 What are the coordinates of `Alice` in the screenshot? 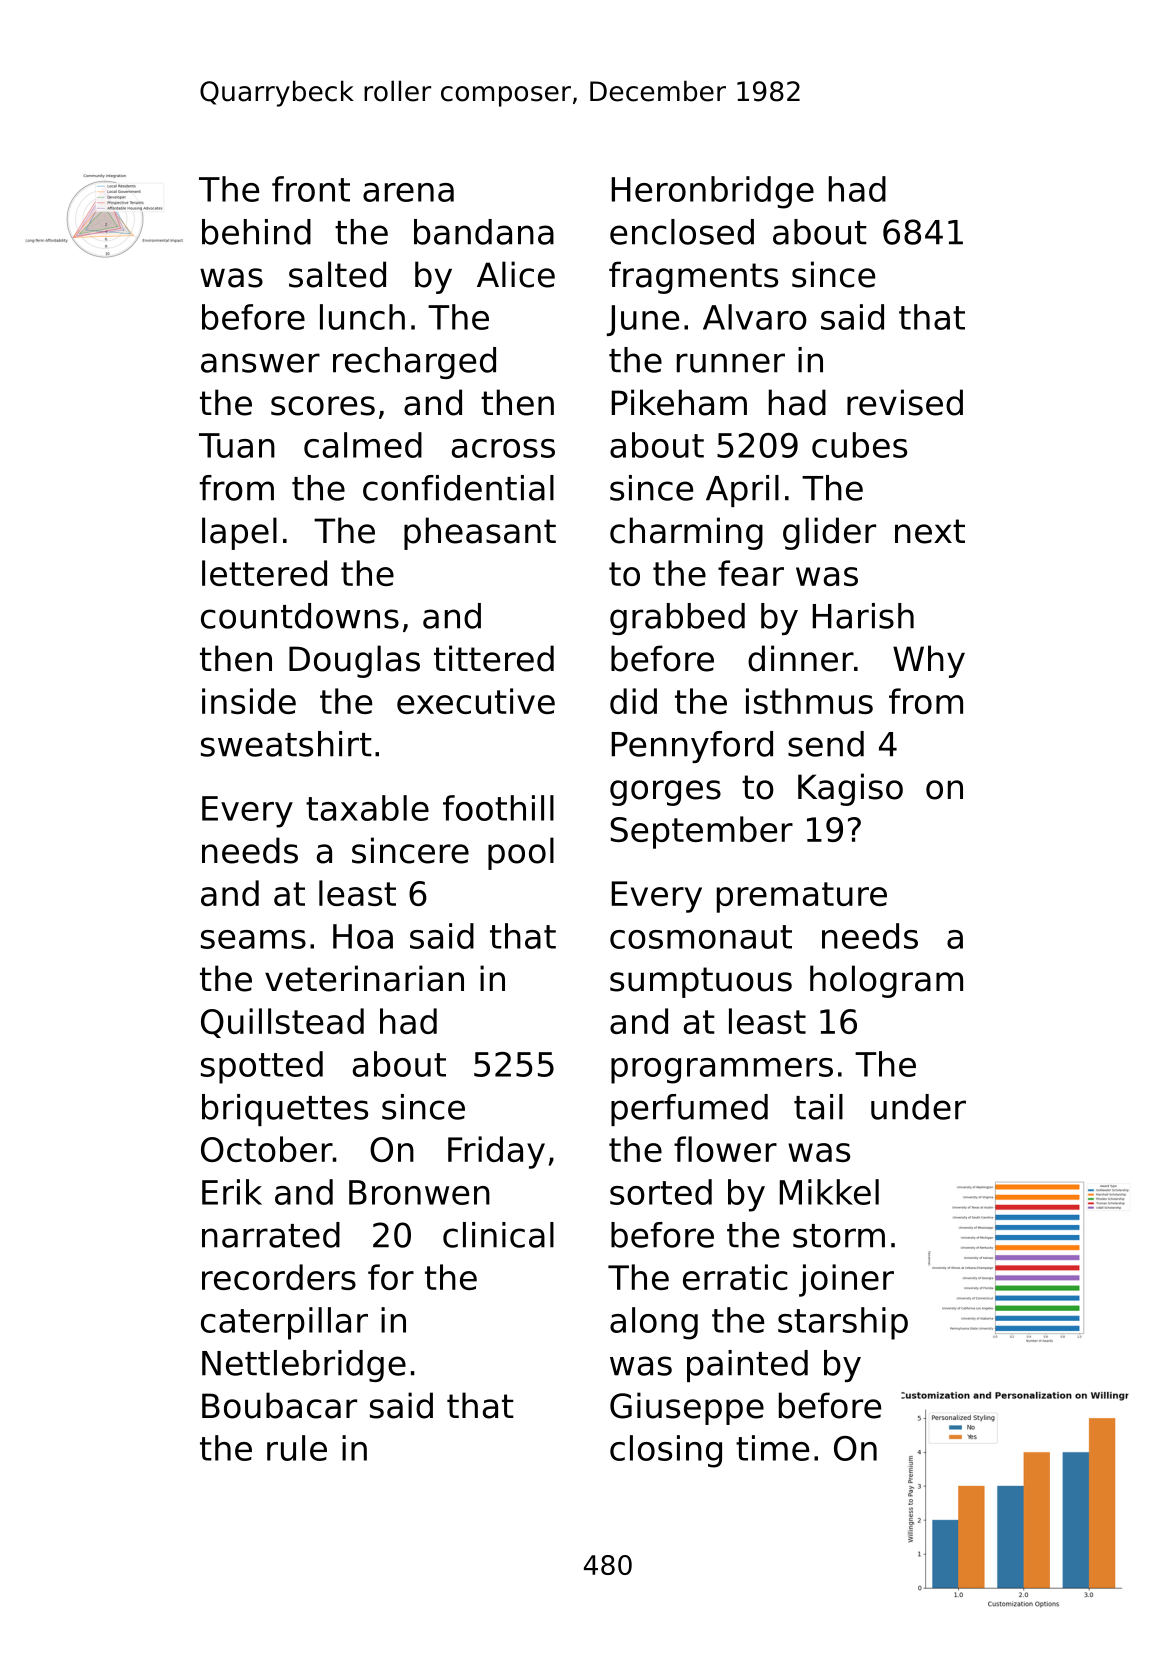 It's located at (516, 274).
